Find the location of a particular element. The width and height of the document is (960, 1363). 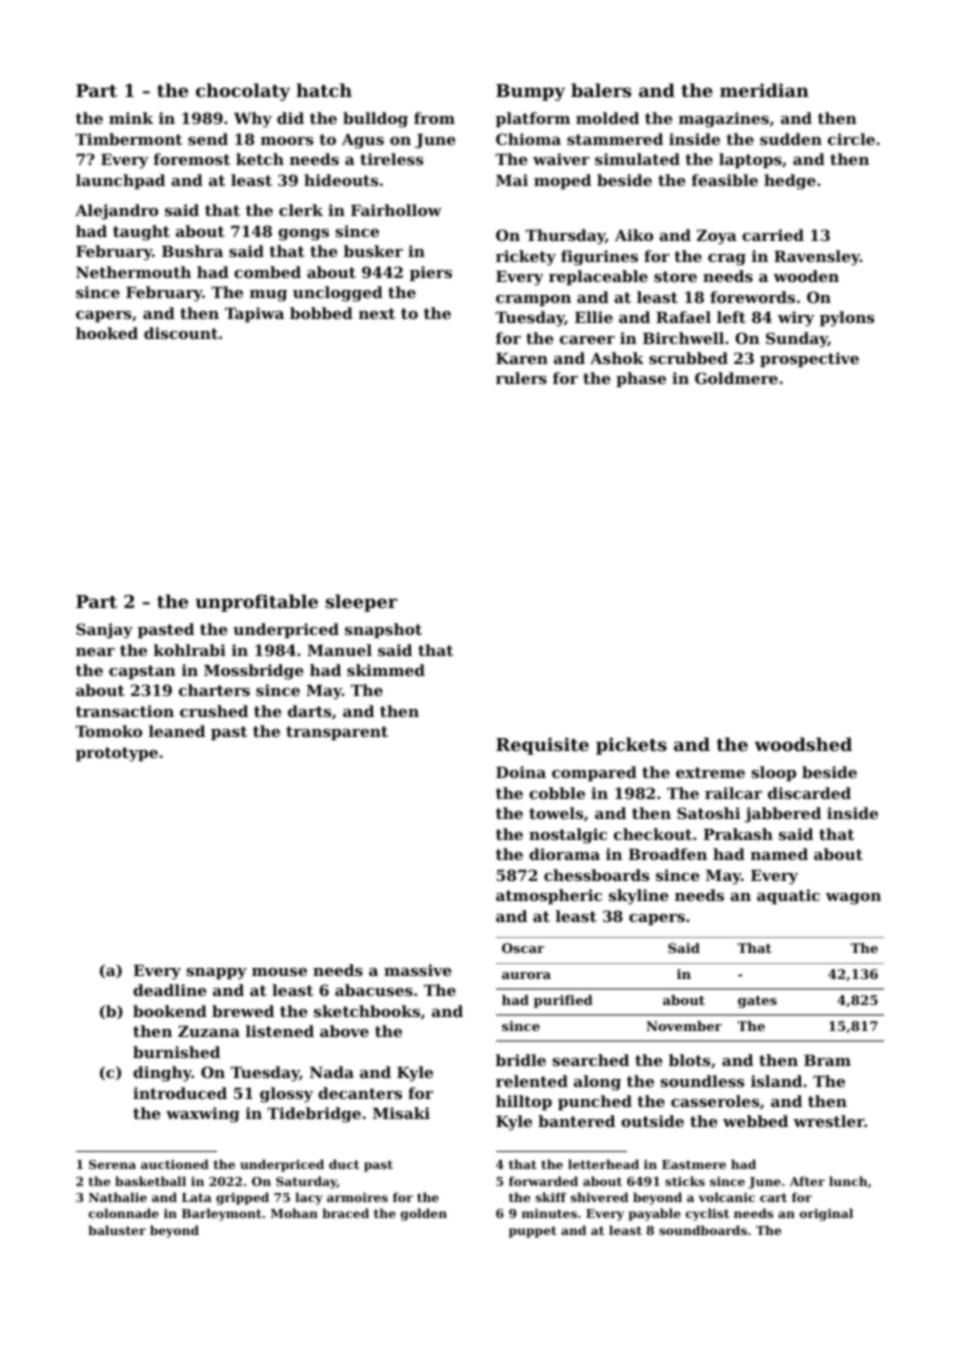

Sanjay is located at coordinates (104, 631).
